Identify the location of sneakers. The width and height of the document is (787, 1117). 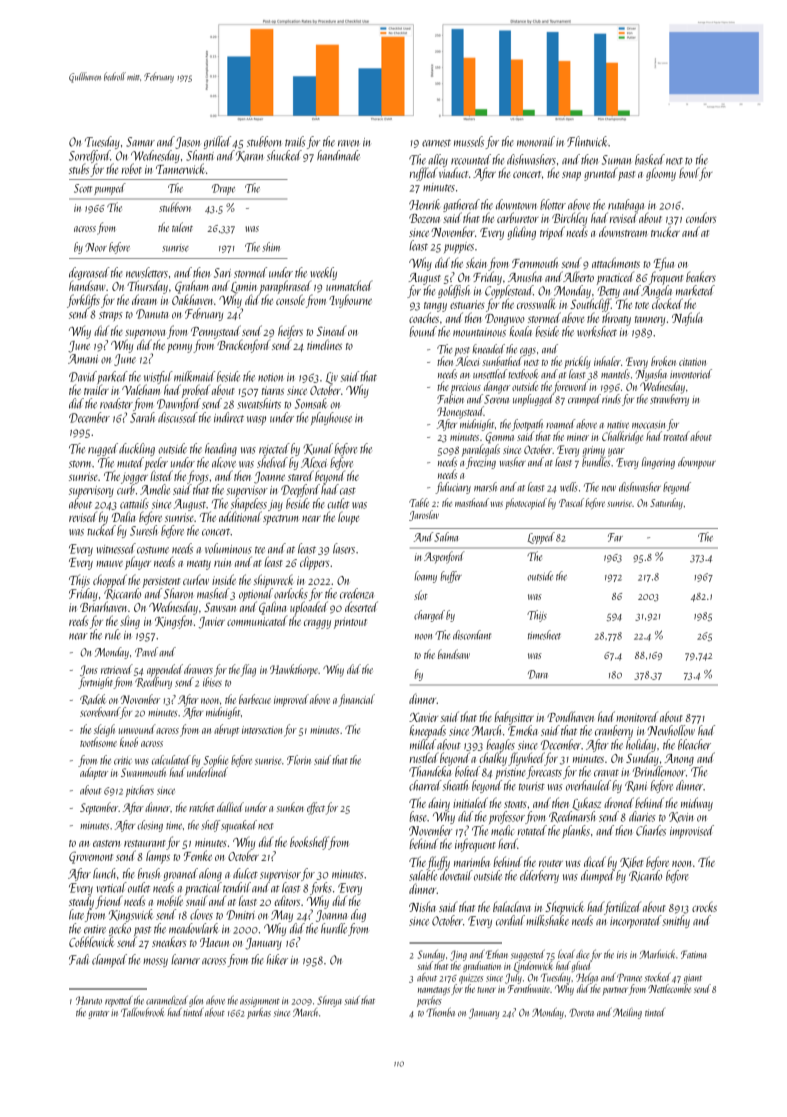
(169, 942).
